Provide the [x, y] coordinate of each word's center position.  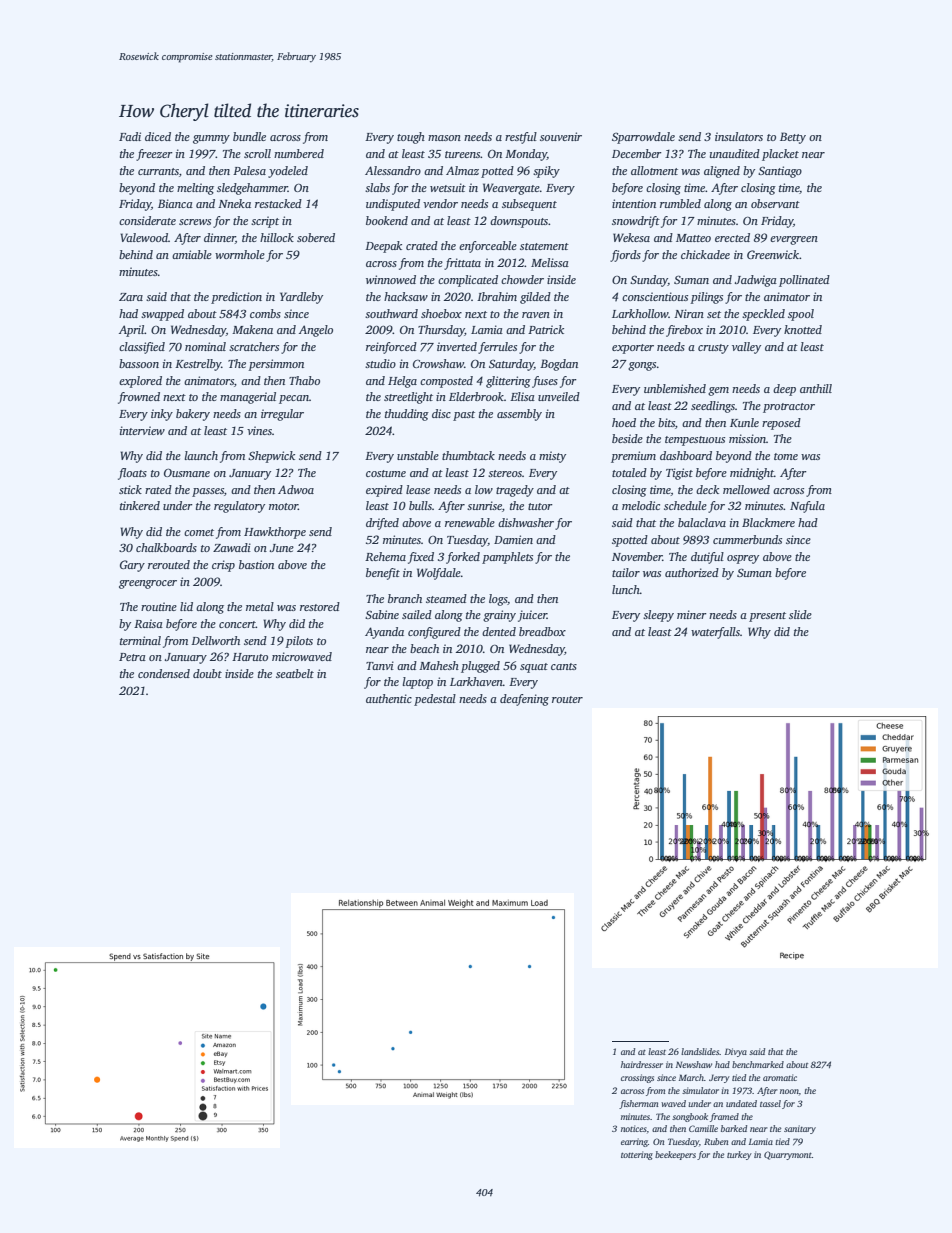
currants [158, 171]
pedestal [435, 700]
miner [692, 614]
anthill [816, 388]
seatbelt [295, 673]
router [567, 699]
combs [265, 313]
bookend [387, 220]
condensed [164, 673]
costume [386, 473]
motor [283, 506]
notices [634, 1128]
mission [747, 438]
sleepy [658, 616]
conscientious [655, 296]
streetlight [408, 398]
